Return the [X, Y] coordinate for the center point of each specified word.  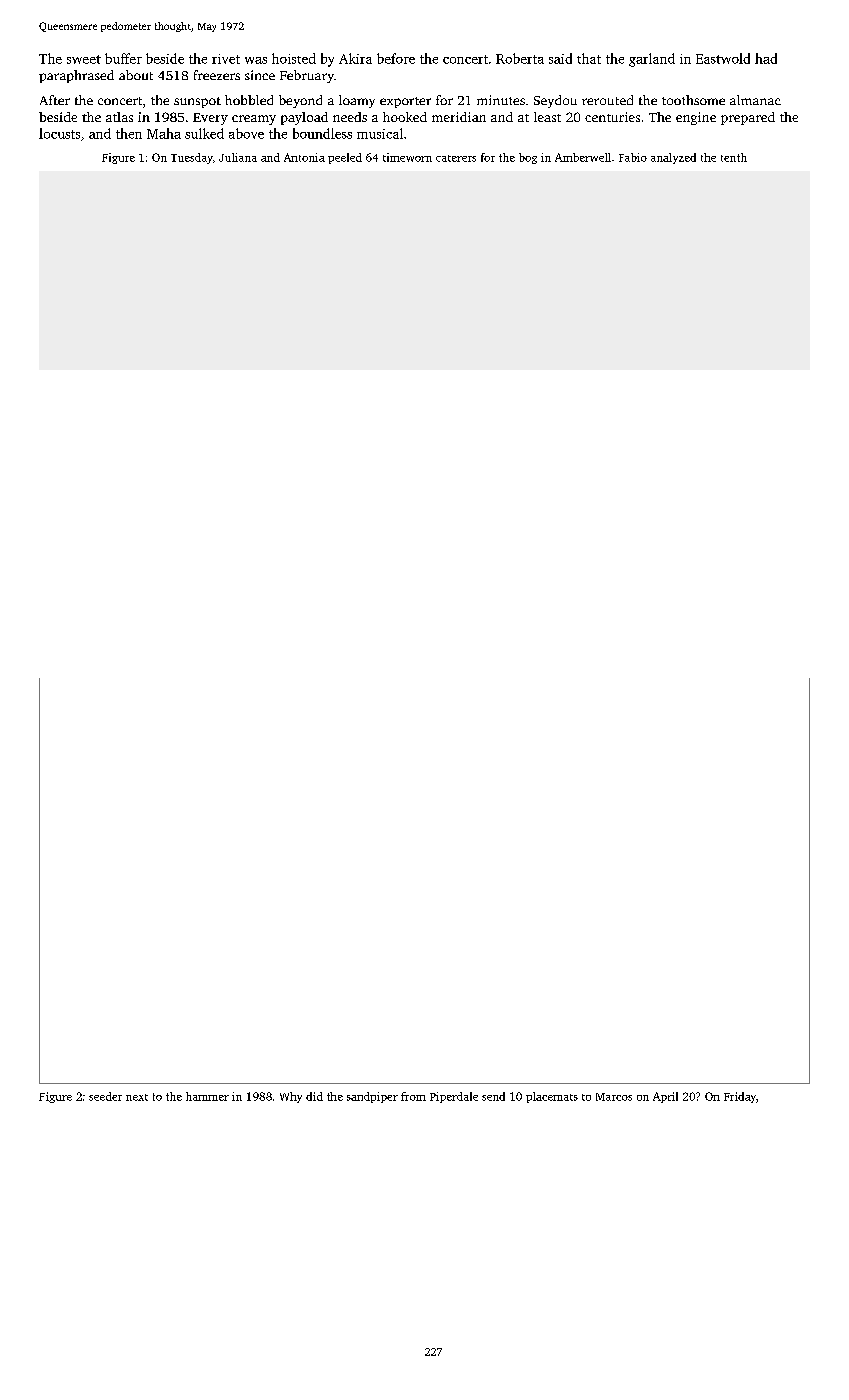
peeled [345, 158]
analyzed [673, 158]
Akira [355, 58]
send [493, 1096]
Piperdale [454, 1097]
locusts [59, 133]
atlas [119, 117]
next [137, 1097]
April [665, 1097]
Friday [740, 1097]
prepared [748, 118]
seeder [105, 1096]
